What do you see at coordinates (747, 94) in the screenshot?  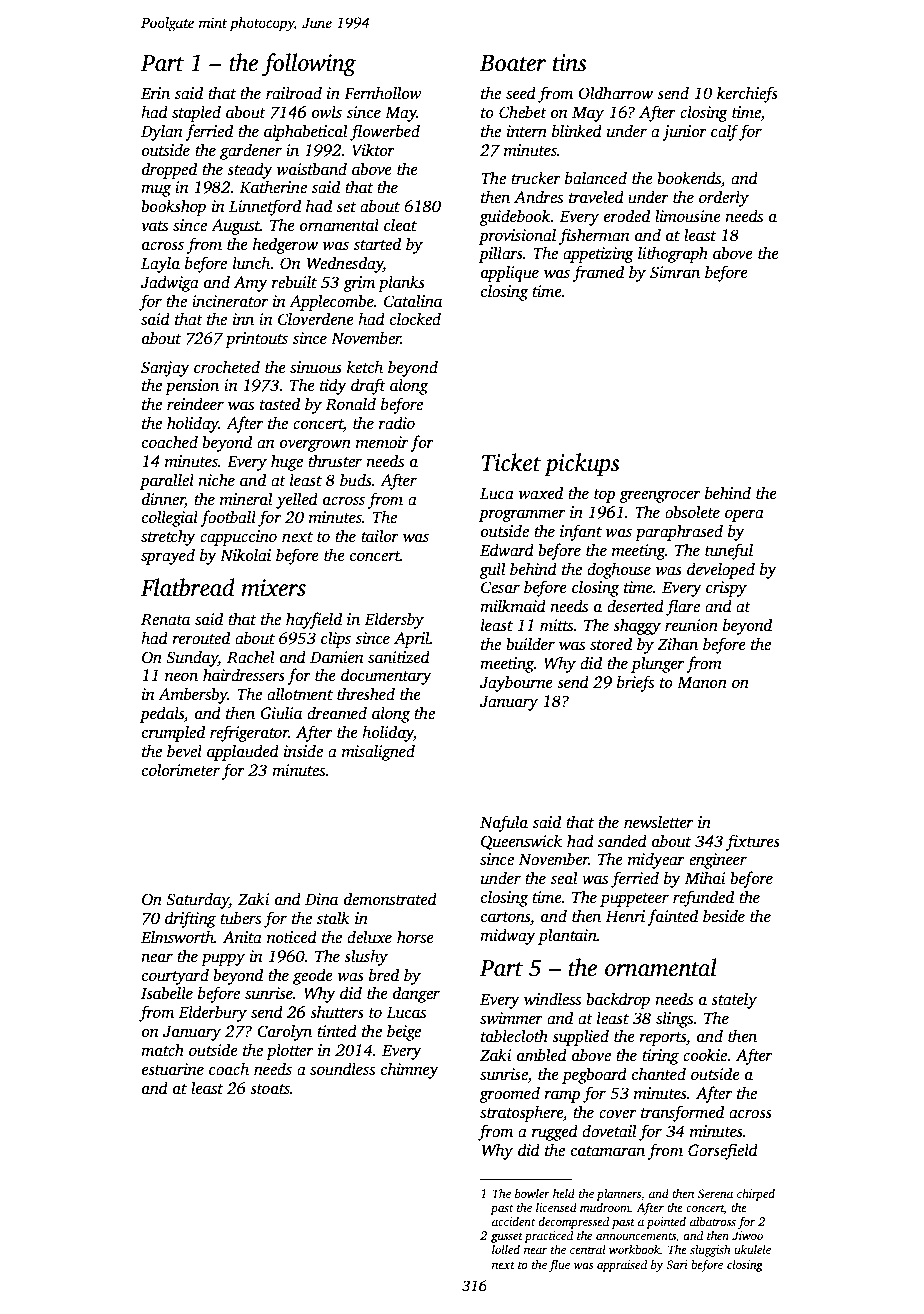 I see `kerchiefs` at bounding box center [747, 94].
